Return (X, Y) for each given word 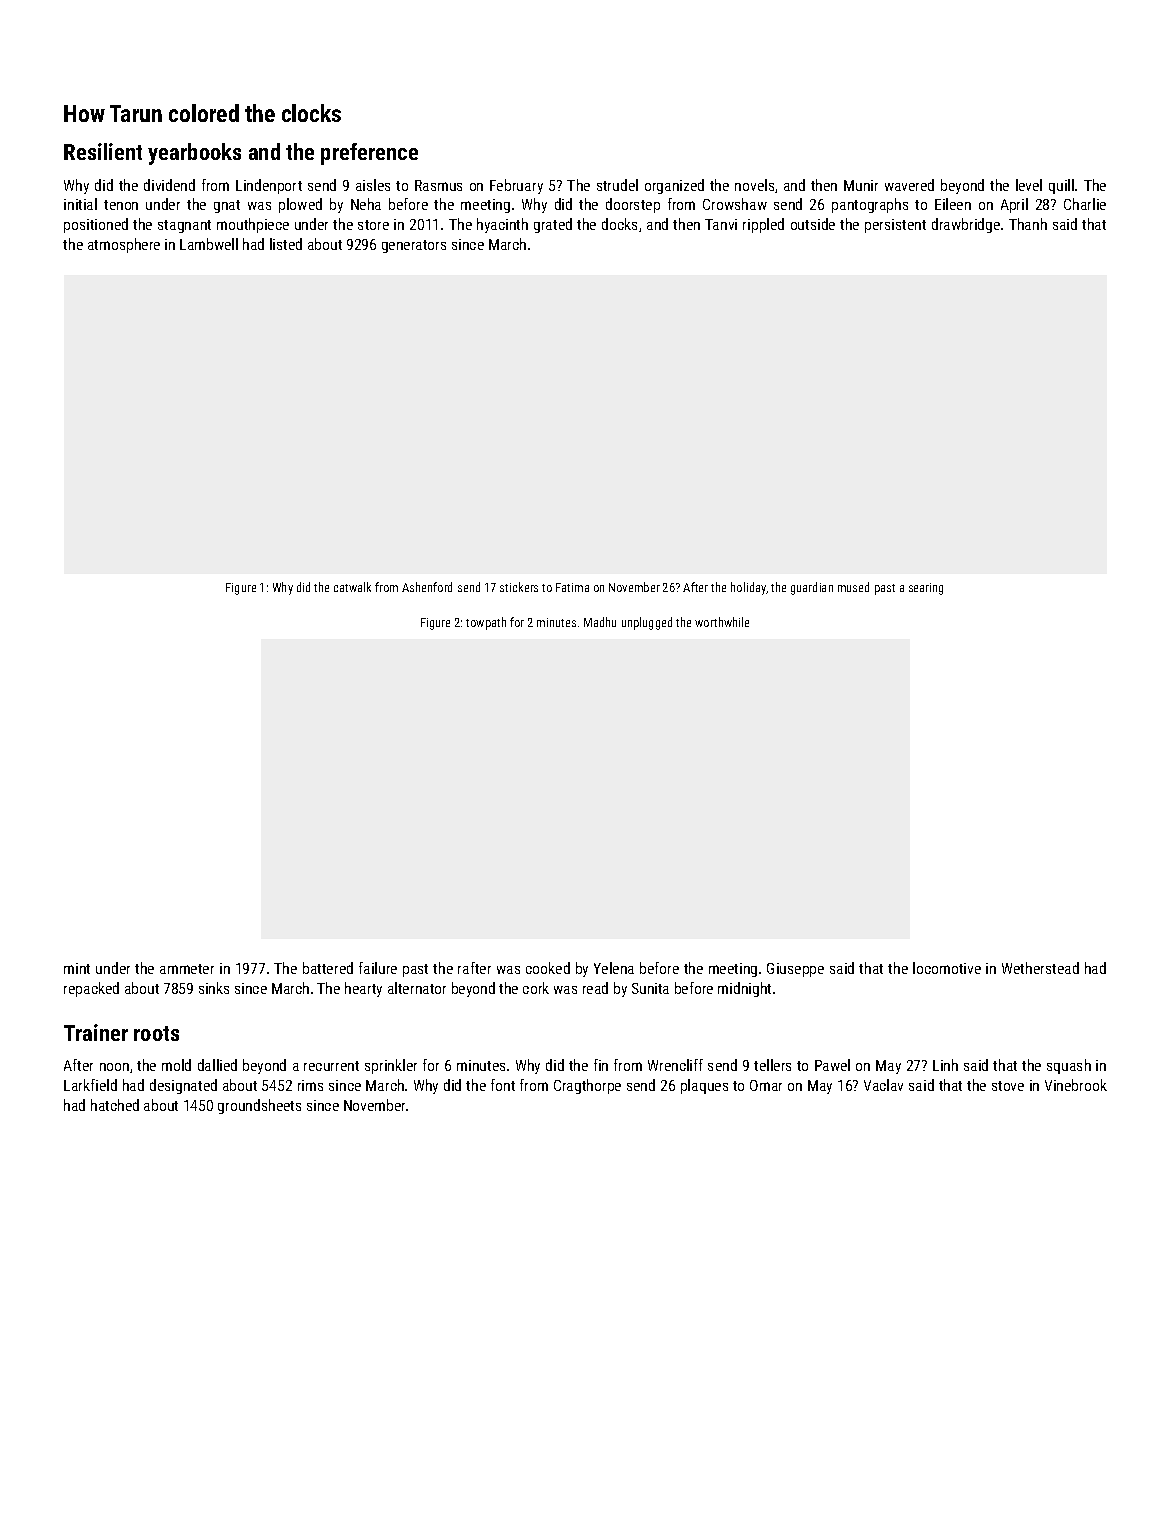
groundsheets (259, 1106)
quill (1061, 186)
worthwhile (722, 622)
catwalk (352, 587)
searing (926, 589)
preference (369, 154)
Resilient (103, 151)
